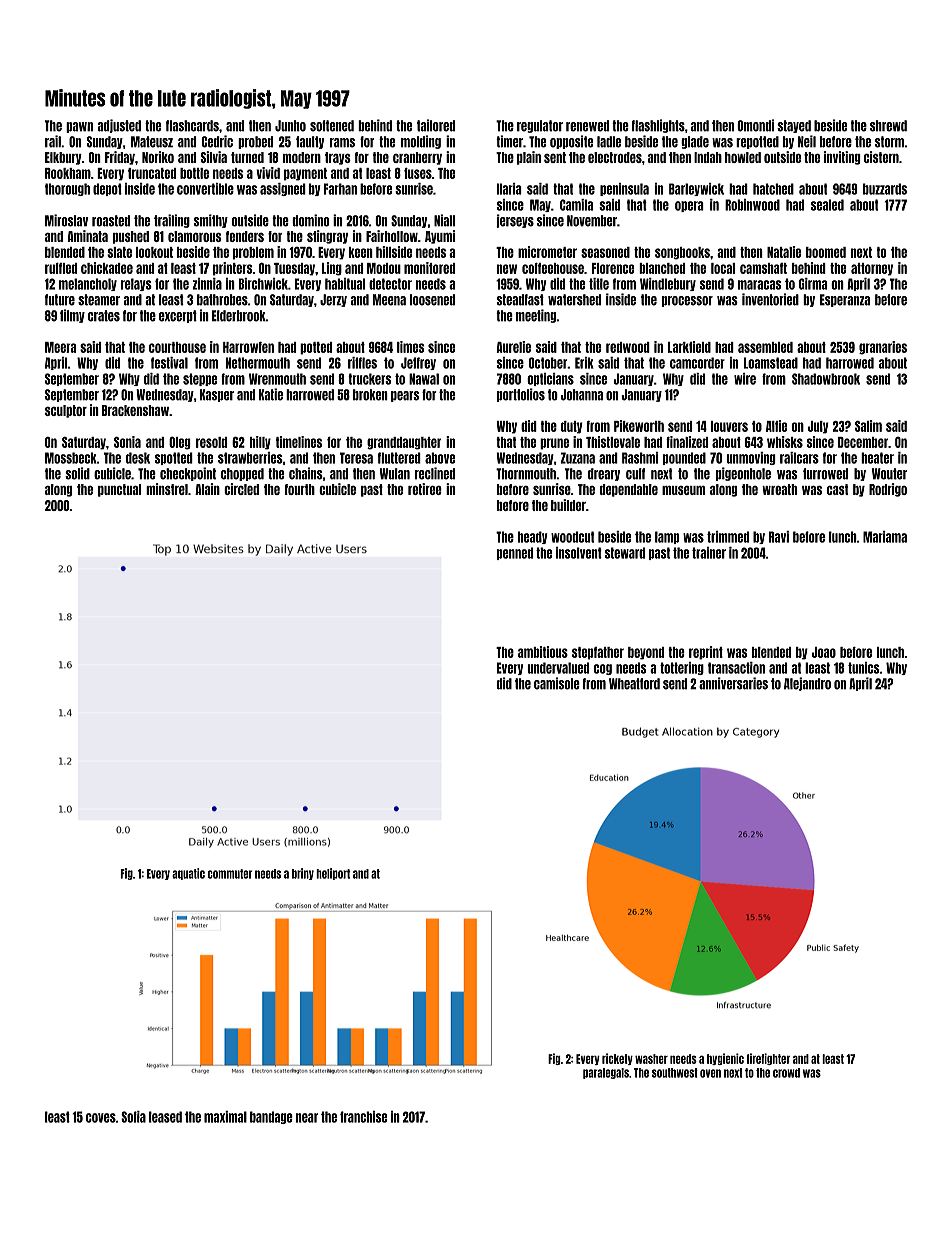  What do you see at coordinates (689, 347) in the image?
I see `Larkfield` at bounding box center [689, 347].
